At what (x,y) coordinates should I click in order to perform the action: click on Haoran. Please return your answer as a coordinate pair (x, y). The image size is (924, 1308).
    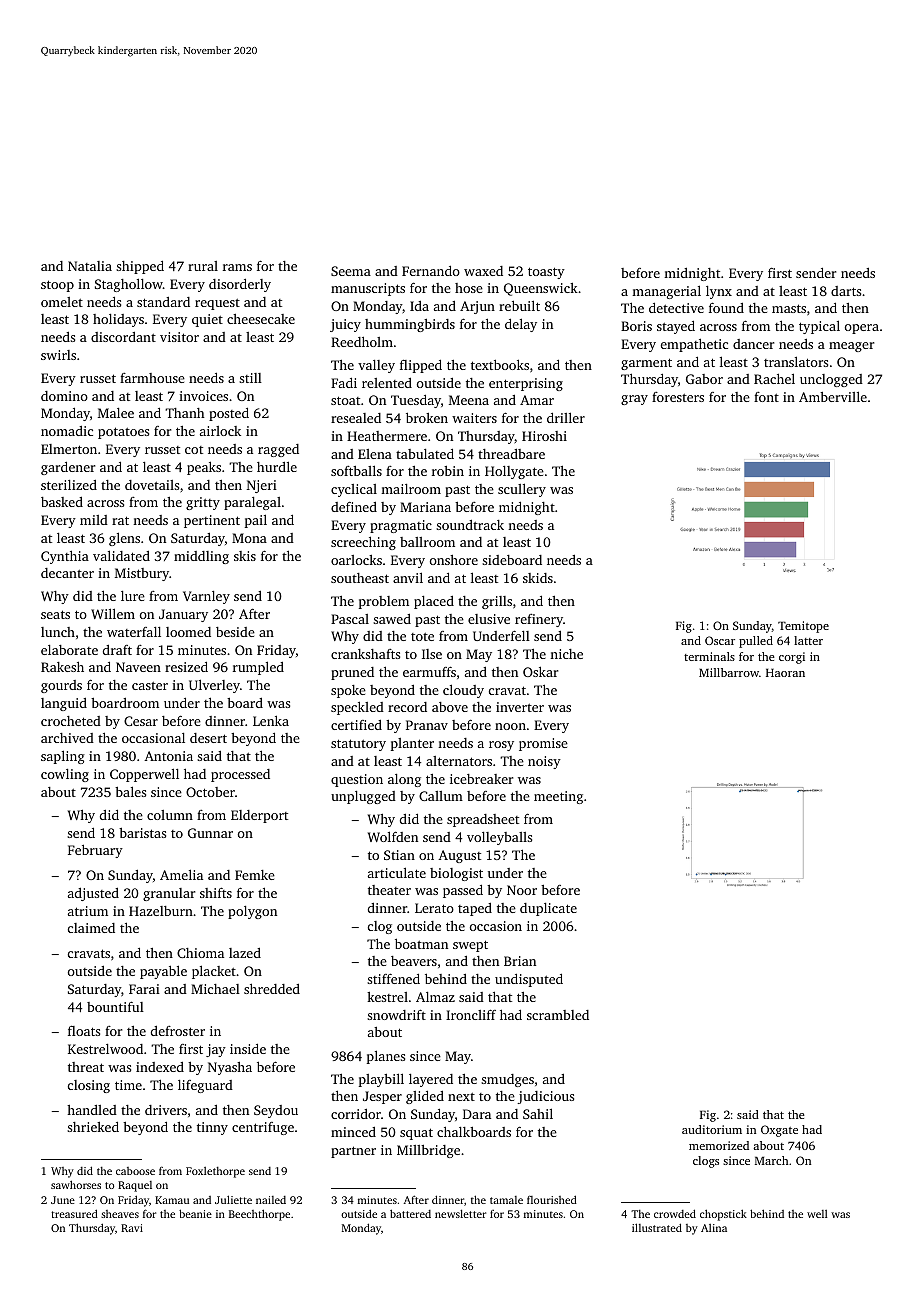
    Looking at the image, I should click on (785, 672).
